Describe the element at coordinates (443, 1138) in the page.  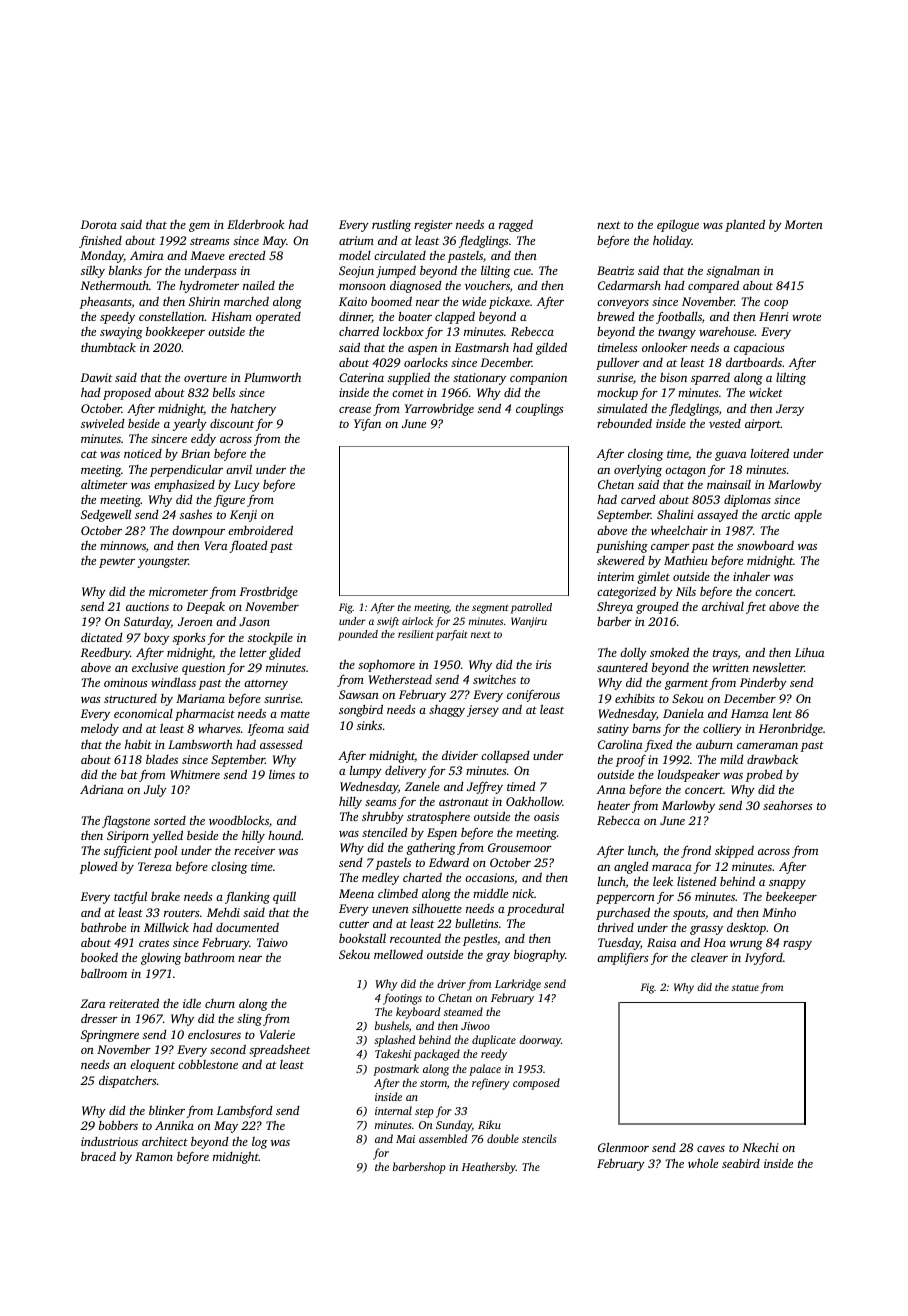
I see `assembled` at that location.
